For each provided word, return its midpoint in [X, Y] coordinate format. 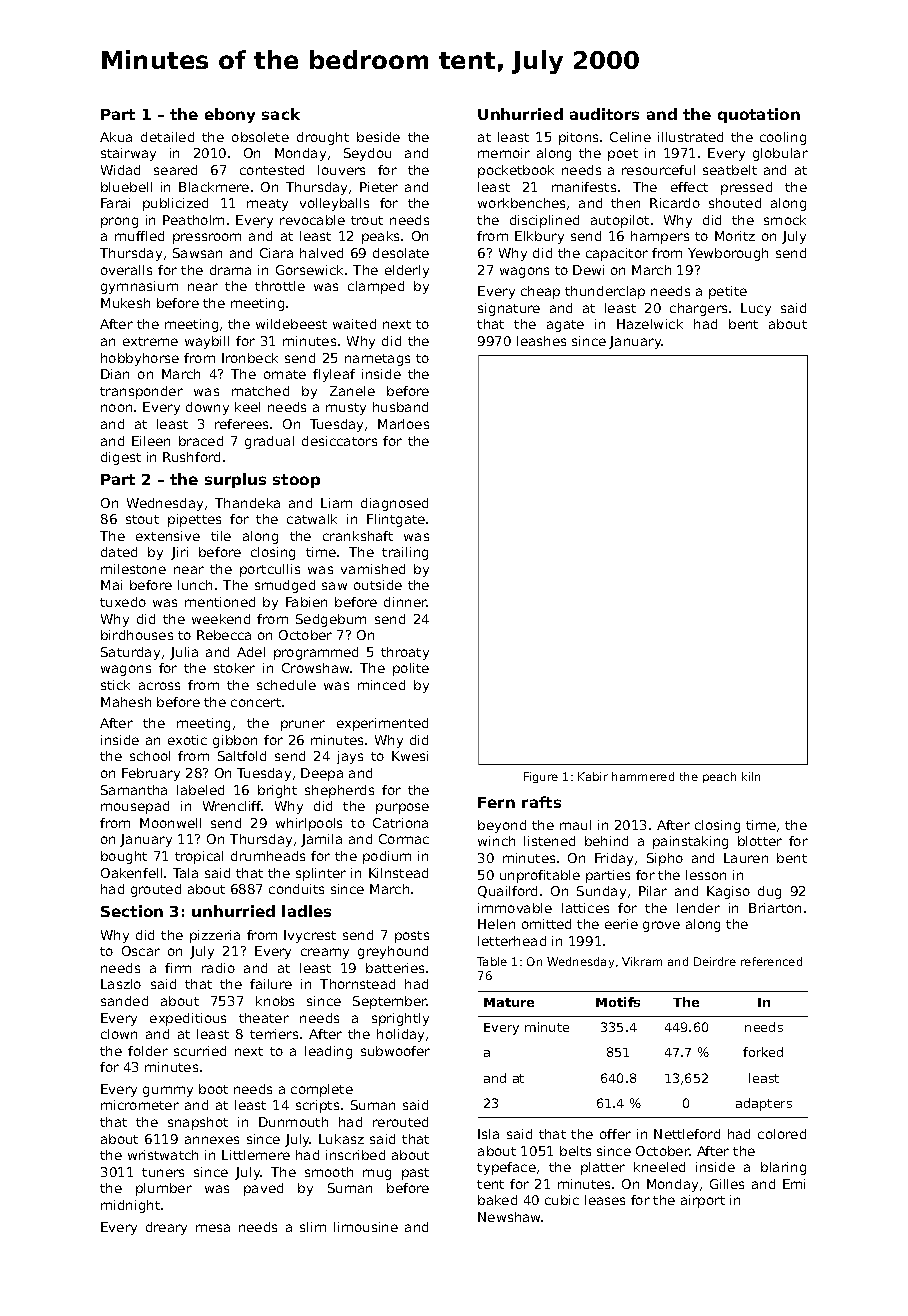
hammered [643, 776]
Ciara [276, 253]
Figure [541, 777]
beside [378, 137]
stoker [234, 668]
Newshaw [510, 1217]
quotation [759, 115]
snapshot [198, 1123]
